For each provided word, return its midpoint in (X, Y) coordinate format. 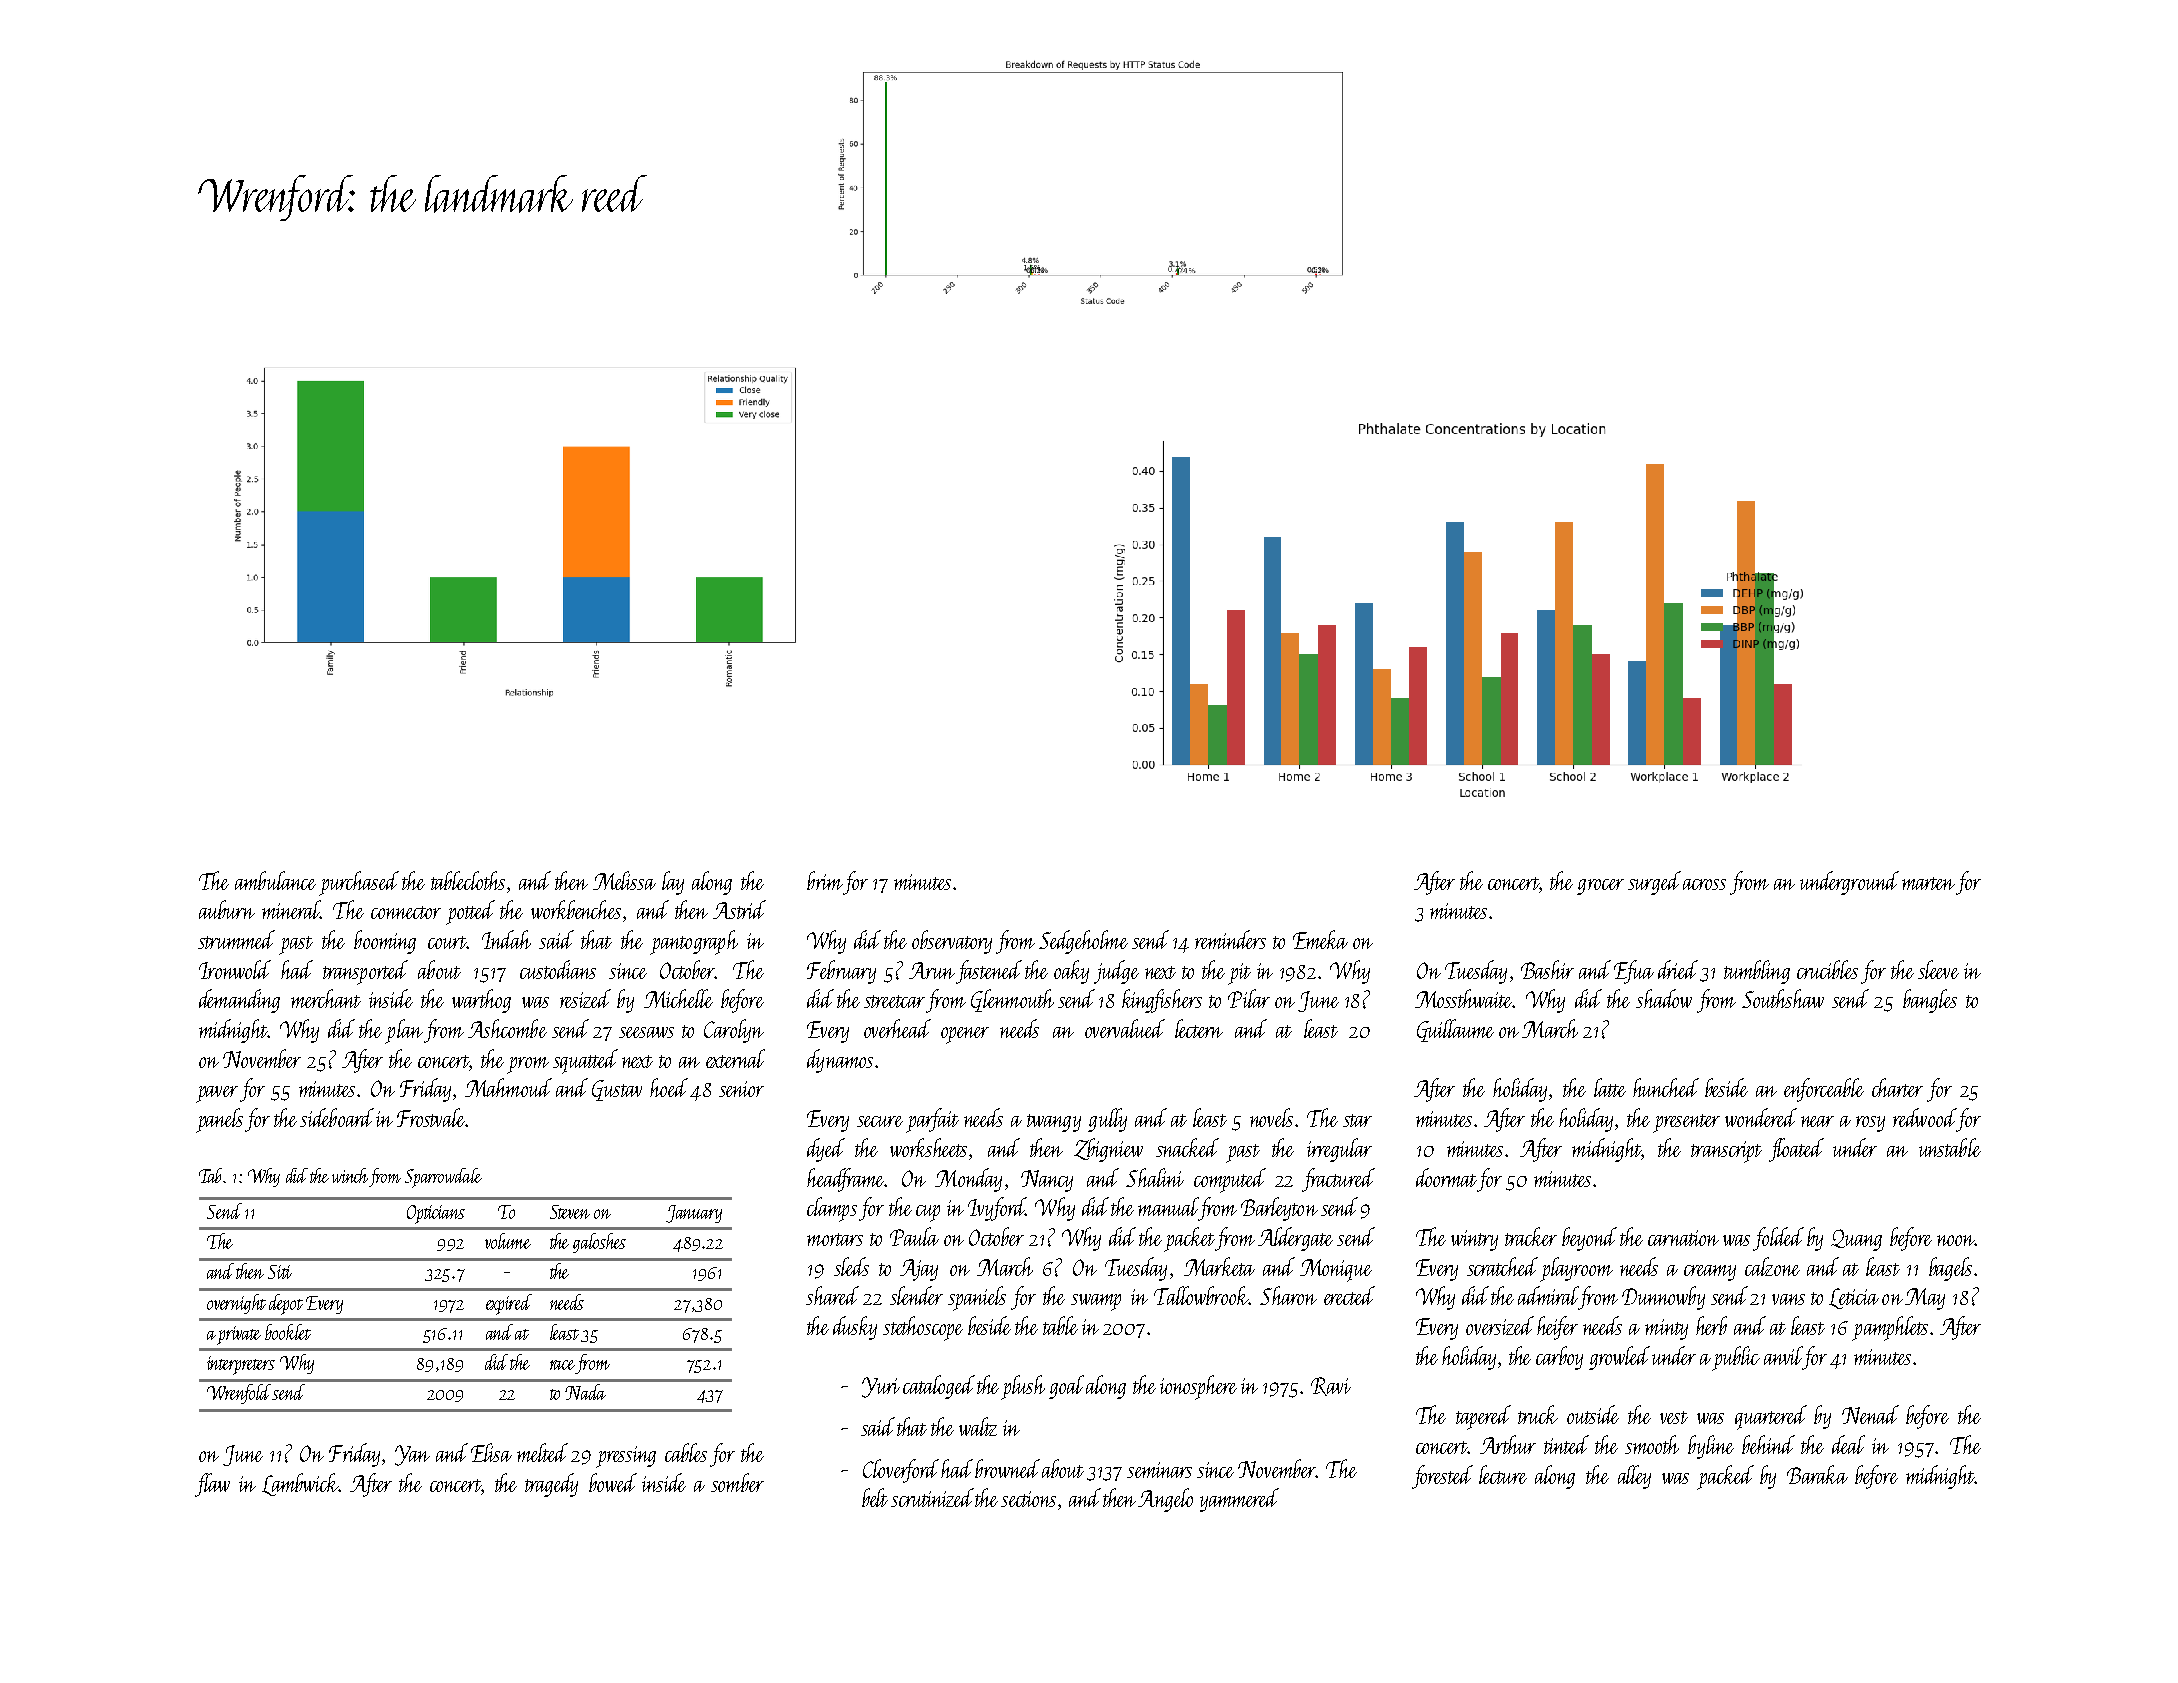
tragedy (551, 1485)
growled (1619, 1358)
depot (286, 1304)
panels (219, 1120)
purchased (359, 883)
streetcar (894, 1001)
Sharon (1288, 1295)
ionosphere (1198, 1387)
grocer (1600, 887)
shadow (1664, 998)
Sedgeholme (1083, 942)
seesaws (646, 1032)
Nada (585, 1392)
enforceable (1824, 1090)
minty (1666, 1329)
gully (1107, 1120)
